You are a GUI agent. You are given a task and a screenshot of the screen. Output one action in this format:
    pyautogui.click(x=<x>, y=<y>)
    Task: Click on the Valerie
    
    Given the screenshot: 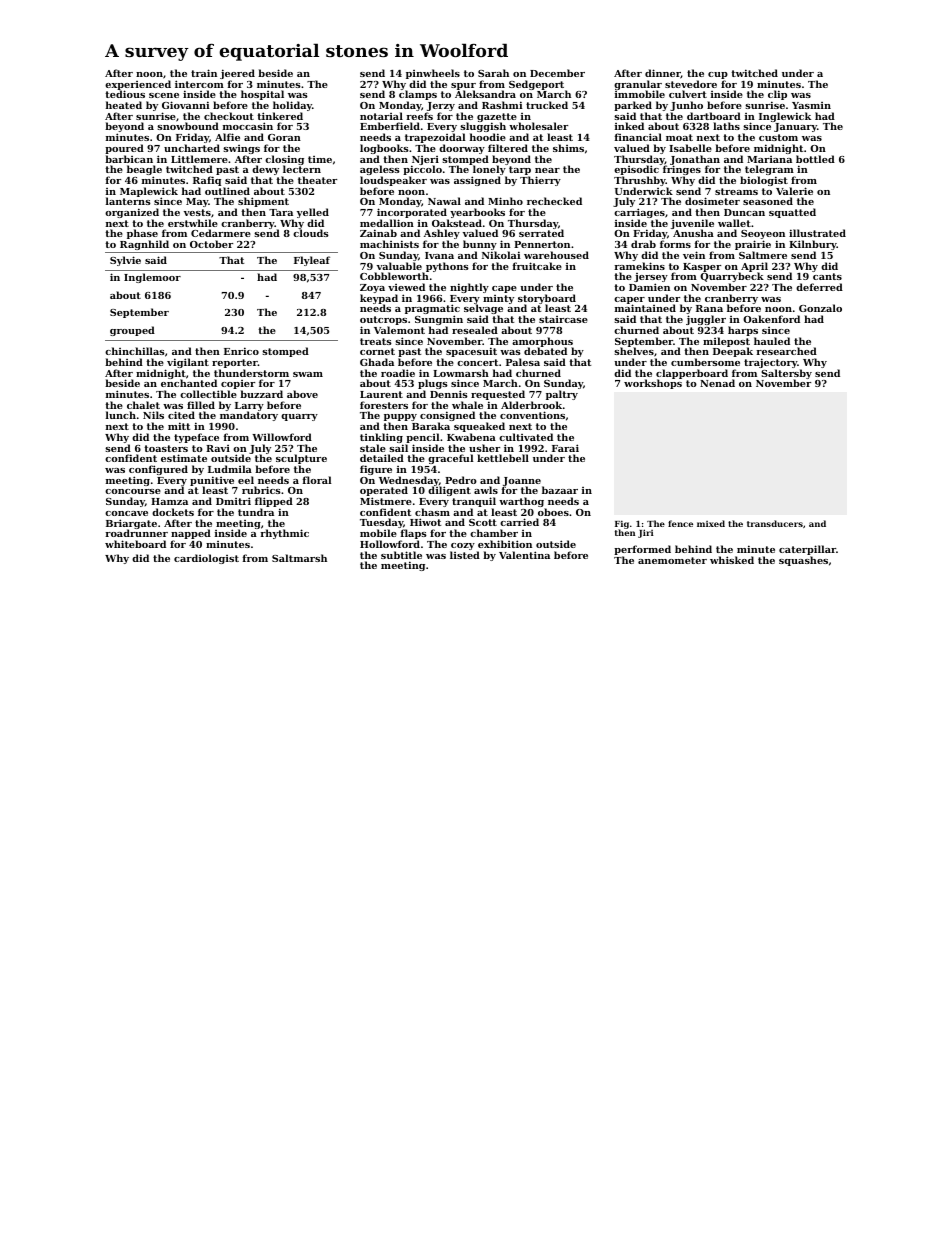 What is the action you would take?
    pyautogui.click(x=794, y=191)
